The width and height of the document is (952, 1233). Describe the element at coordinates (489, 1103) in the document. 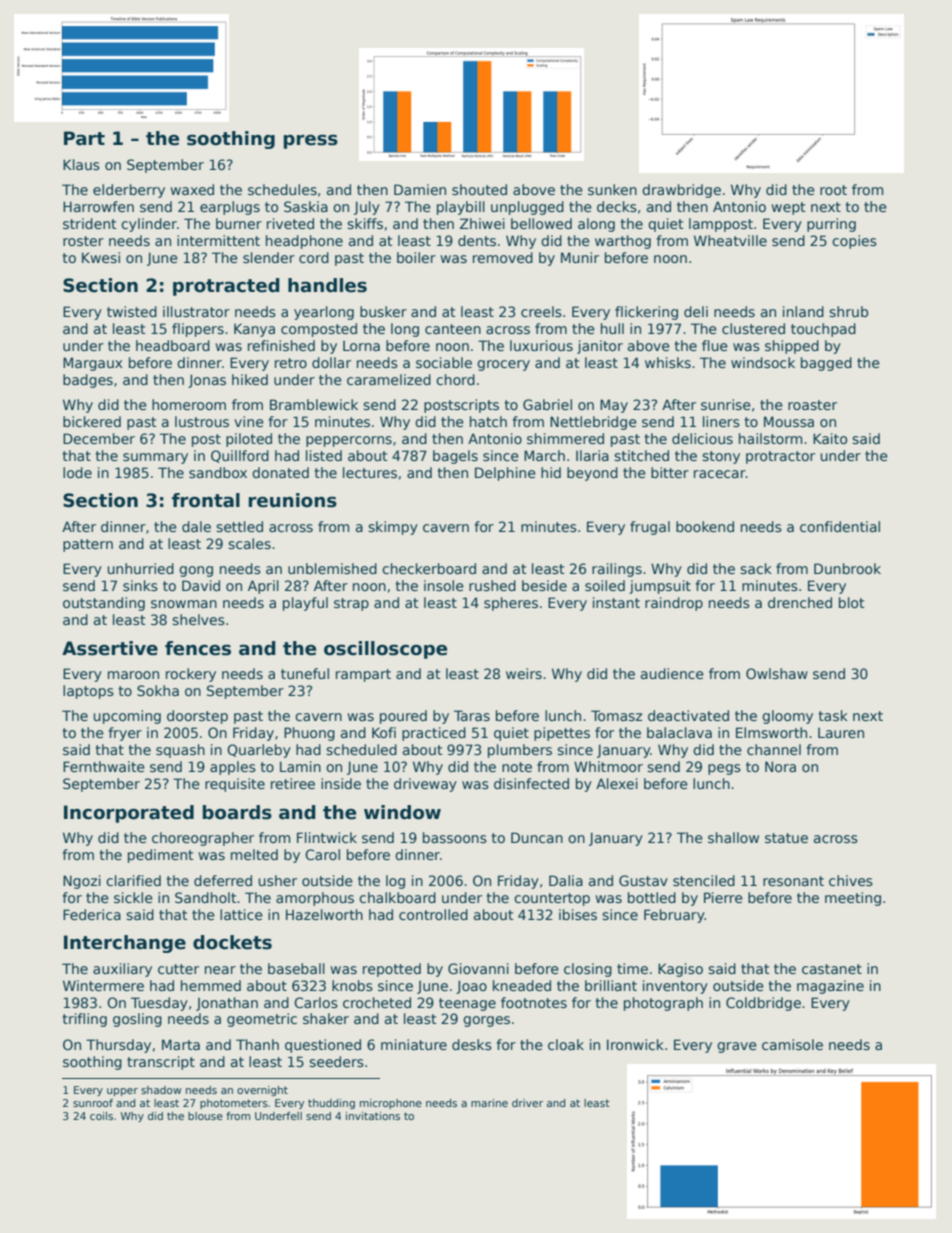

I see `marine` at that location.
